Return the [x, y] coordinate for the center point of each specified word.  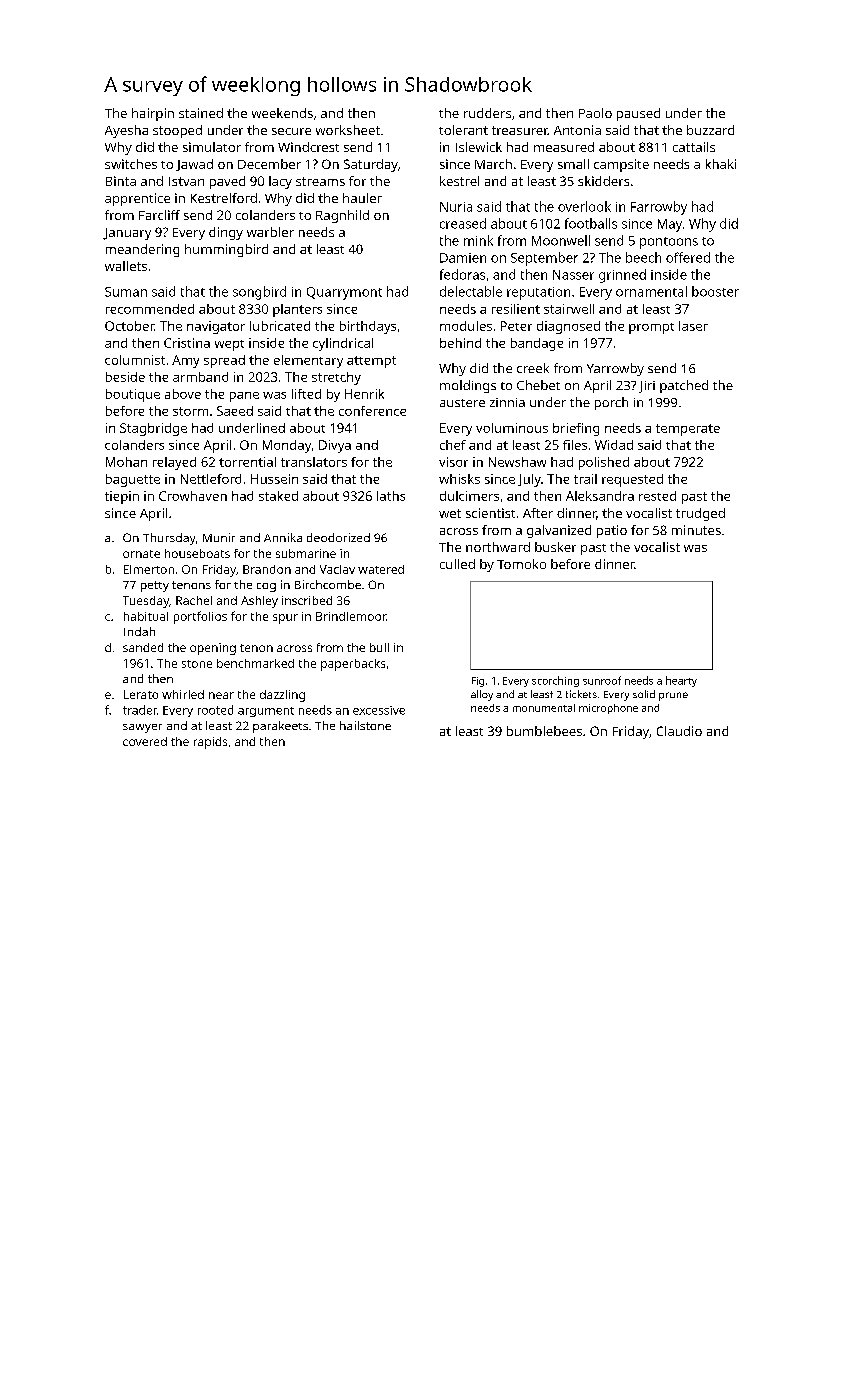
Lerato [141, 694]
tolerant [463, 130]
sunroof [602, 680]
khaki [721, 164]
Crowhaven [193, 496]
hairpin [153, 114]
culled [457, 564]
